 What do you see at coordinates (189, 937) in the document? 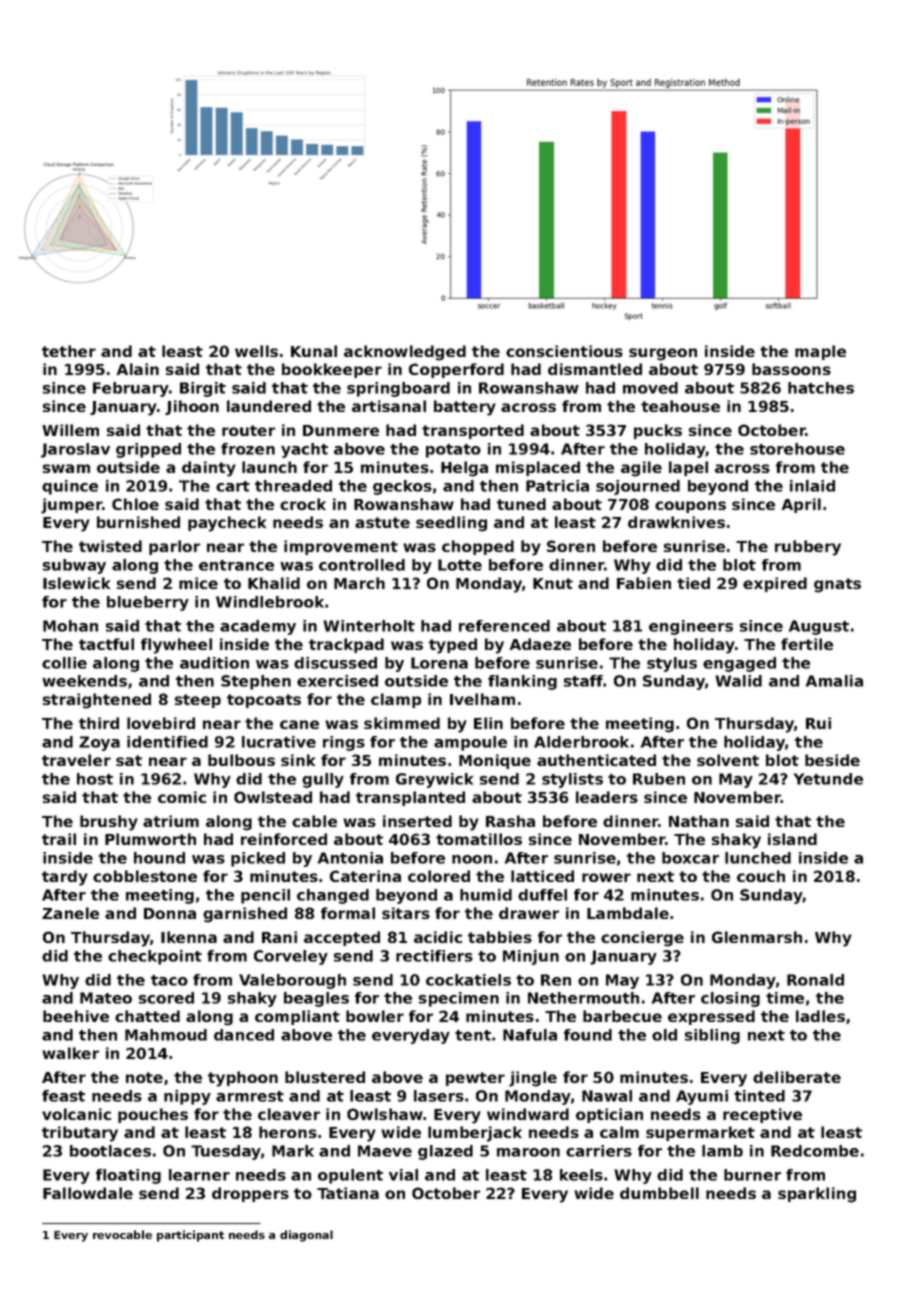
I see `Ikenna` at bounding box center [189, 937].
